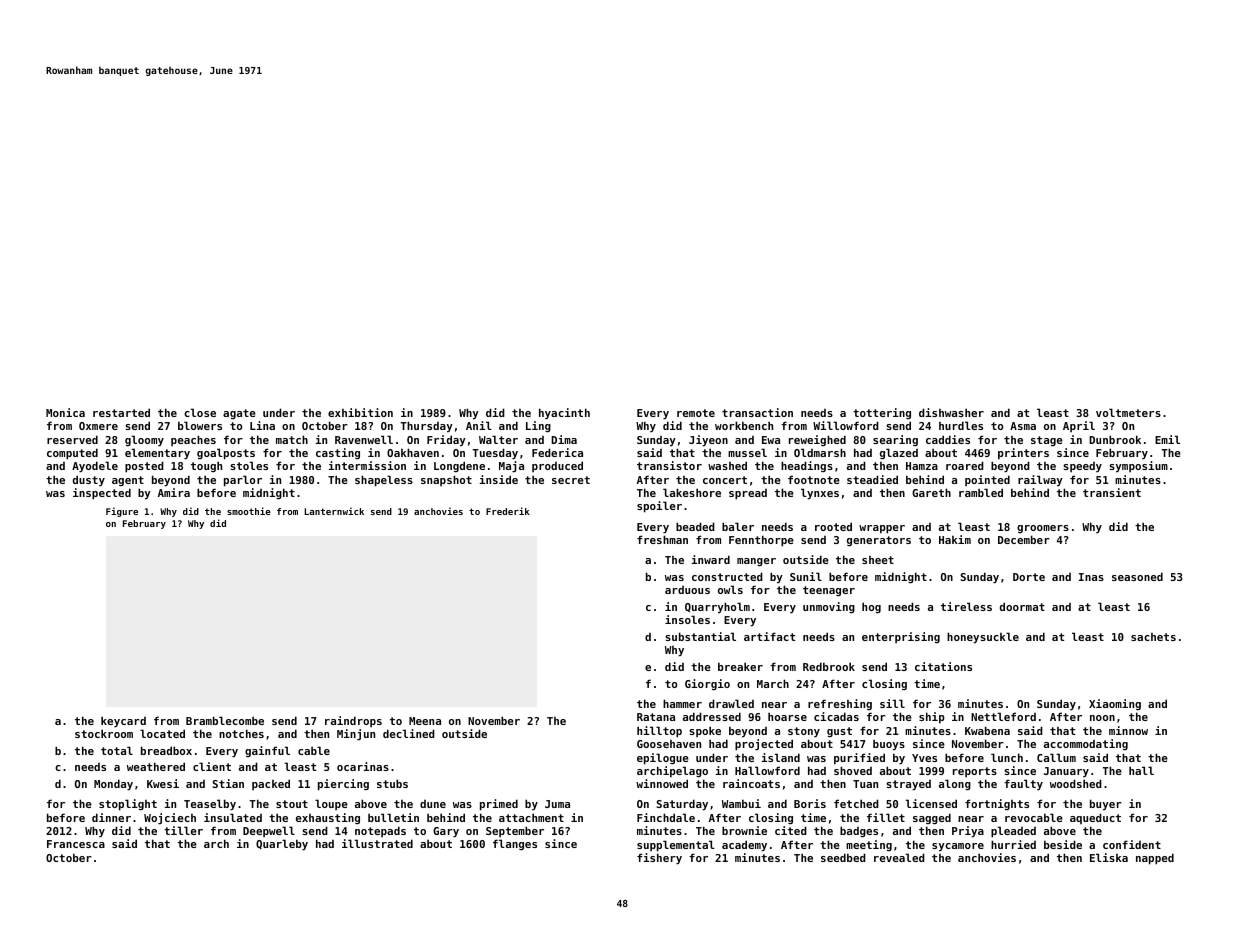  What do you see at coordinates (656, 717) in the screenshot?
I see `Ratana` at bounding box center [656, 717].
